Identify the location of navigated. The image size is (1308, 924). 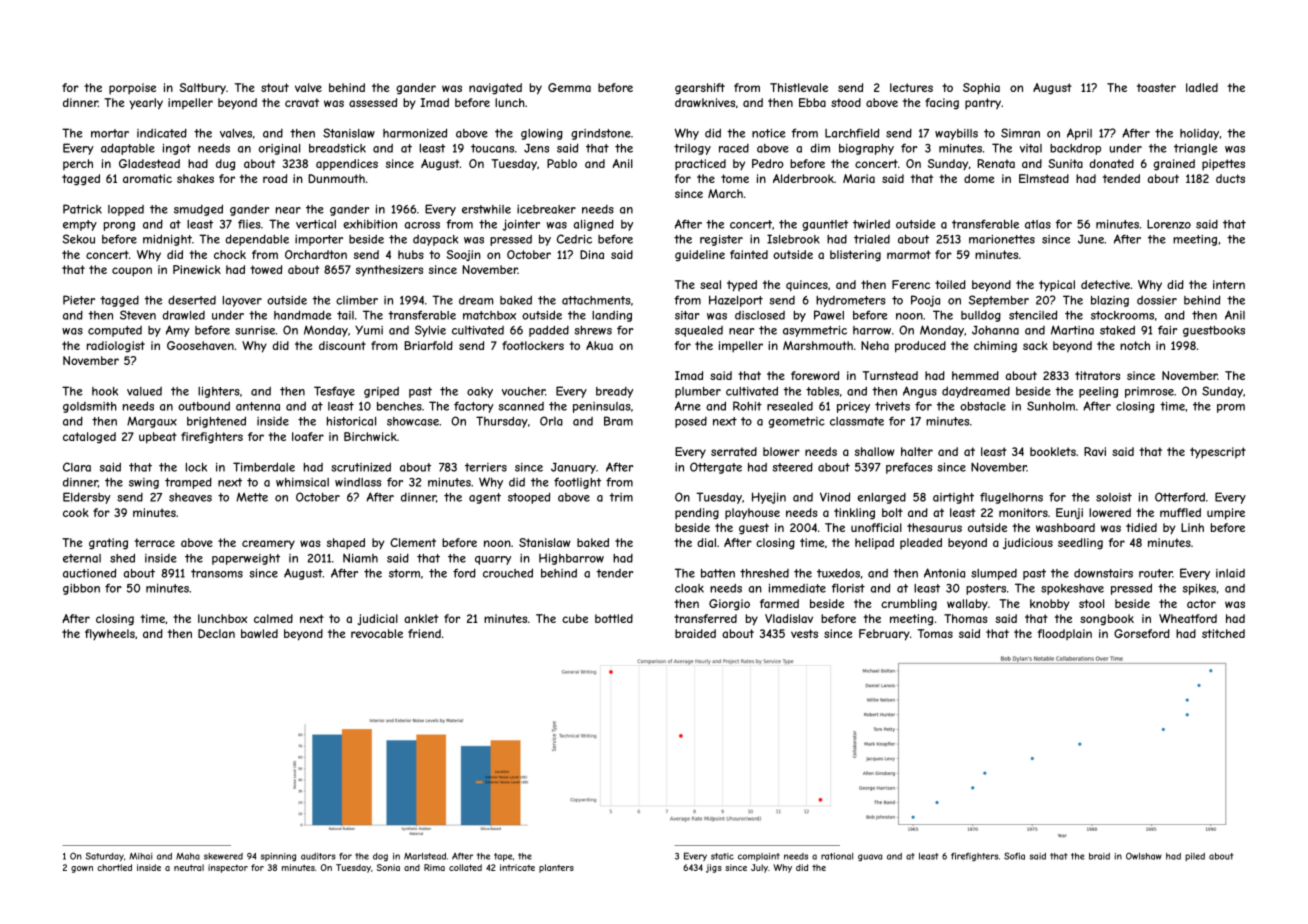
(495, 89).
